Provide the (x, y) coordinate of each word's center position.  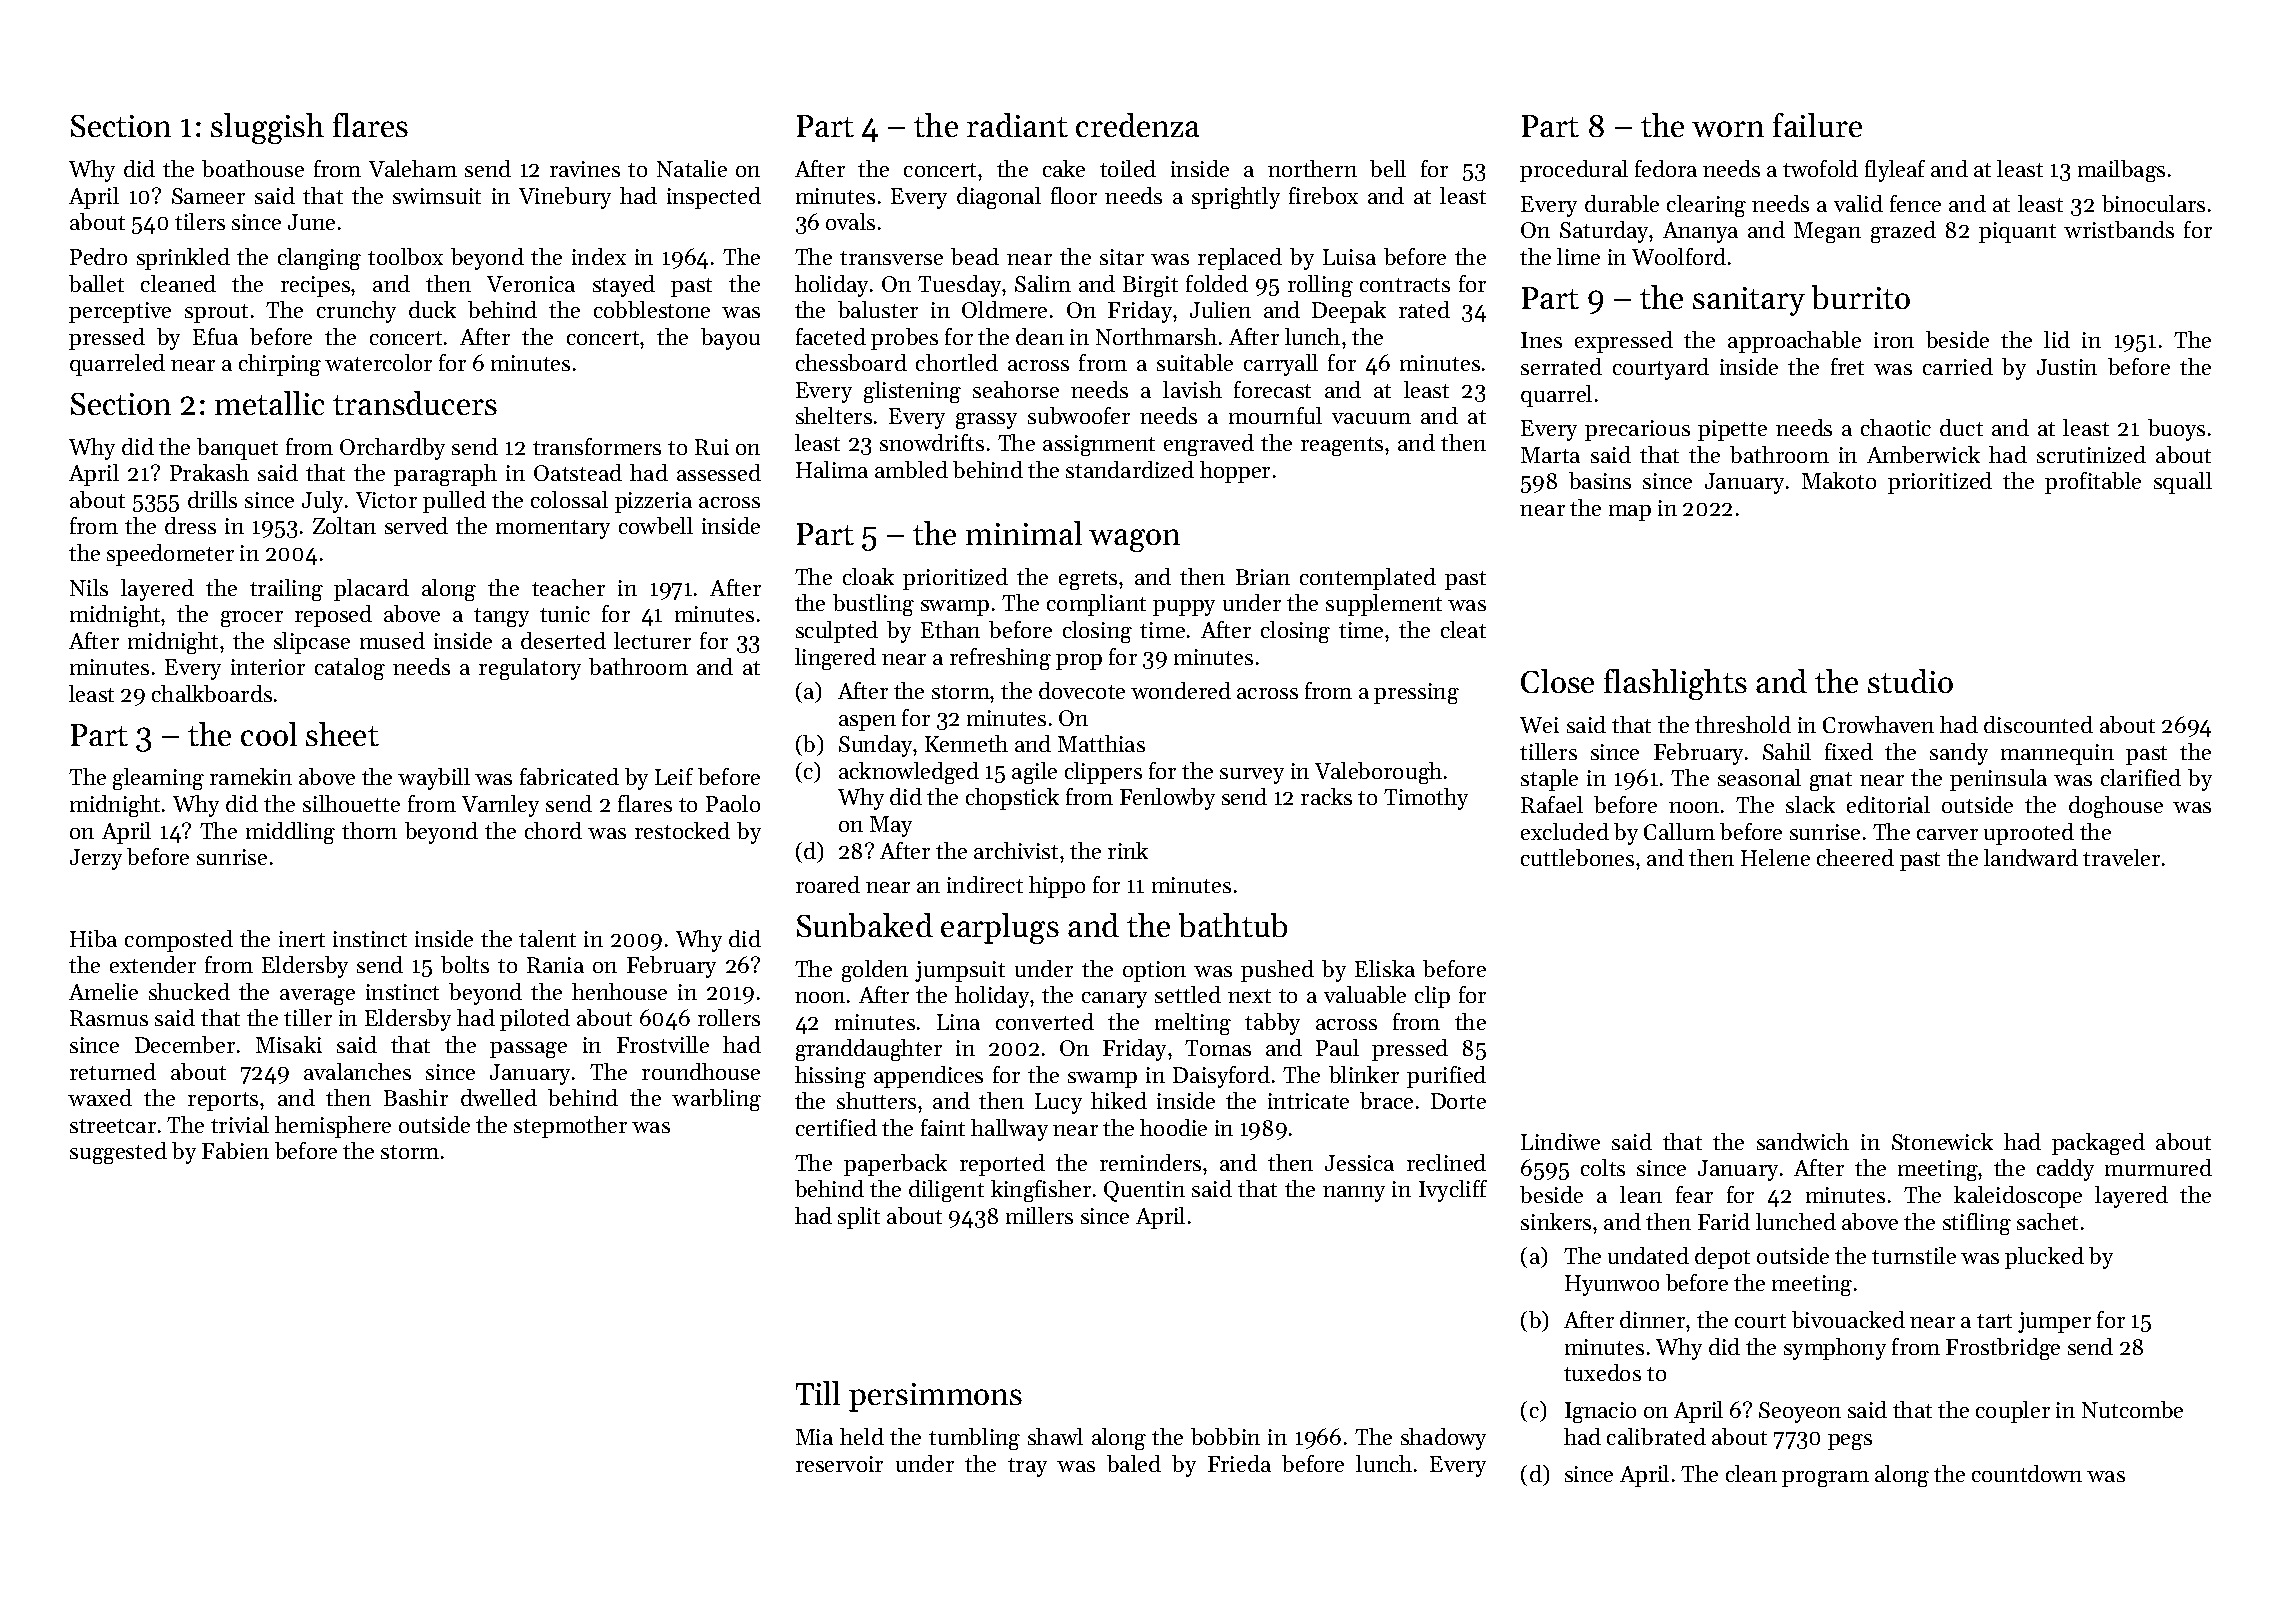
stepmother (570, 1127)
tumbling (974, 1439)
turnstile (1914, 1255)
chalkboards (212, 693)
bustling (873, 605)
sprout (216, 313)
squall (2183, 483)
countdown (2027, 1473)
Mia (814, 1437)
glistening (912, 392)
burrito (1861, 297)
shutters (876, 1100)
